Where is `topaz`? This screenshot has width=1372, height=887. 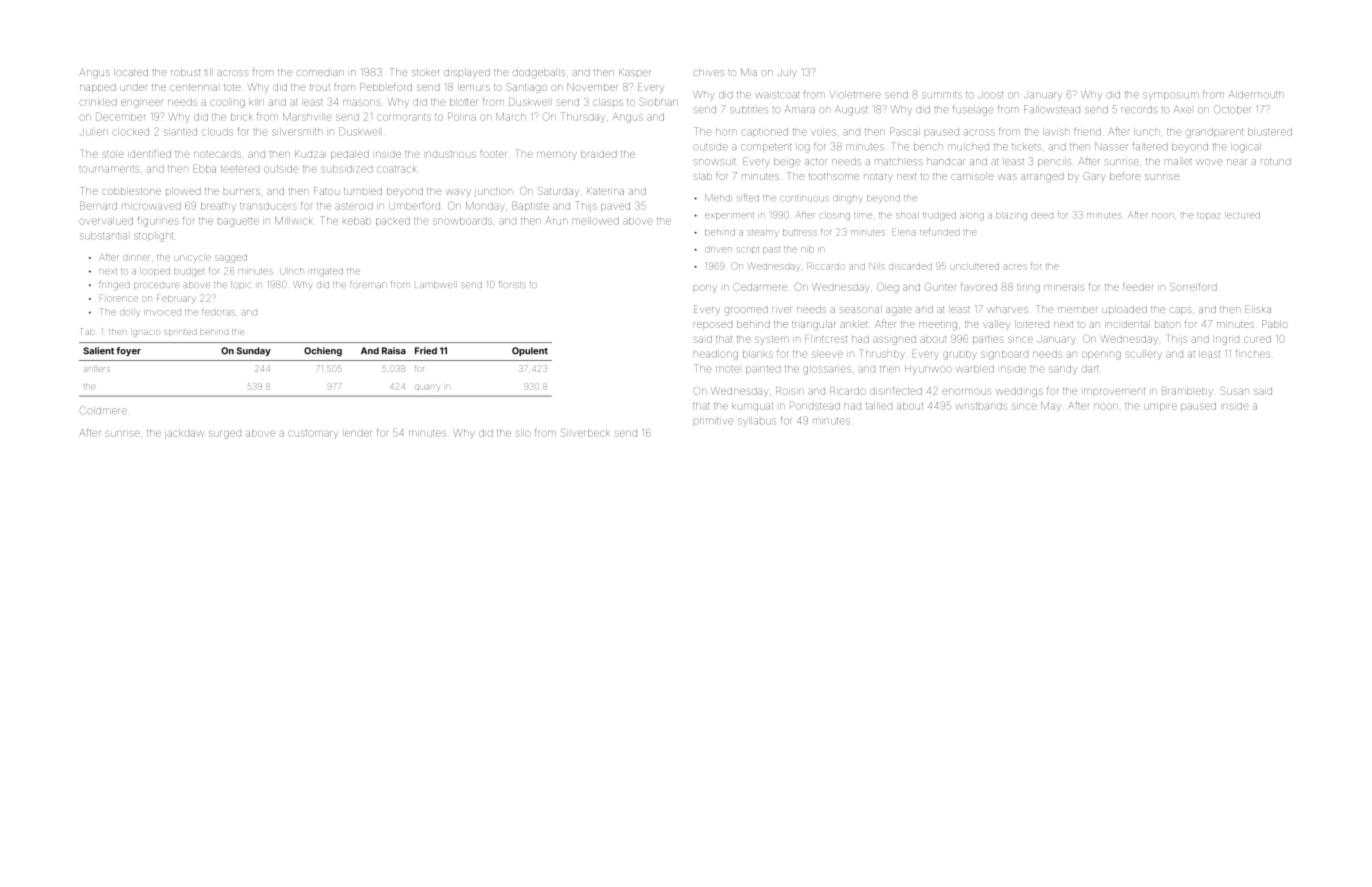 topaz is located at coordinates (1209, 216).
